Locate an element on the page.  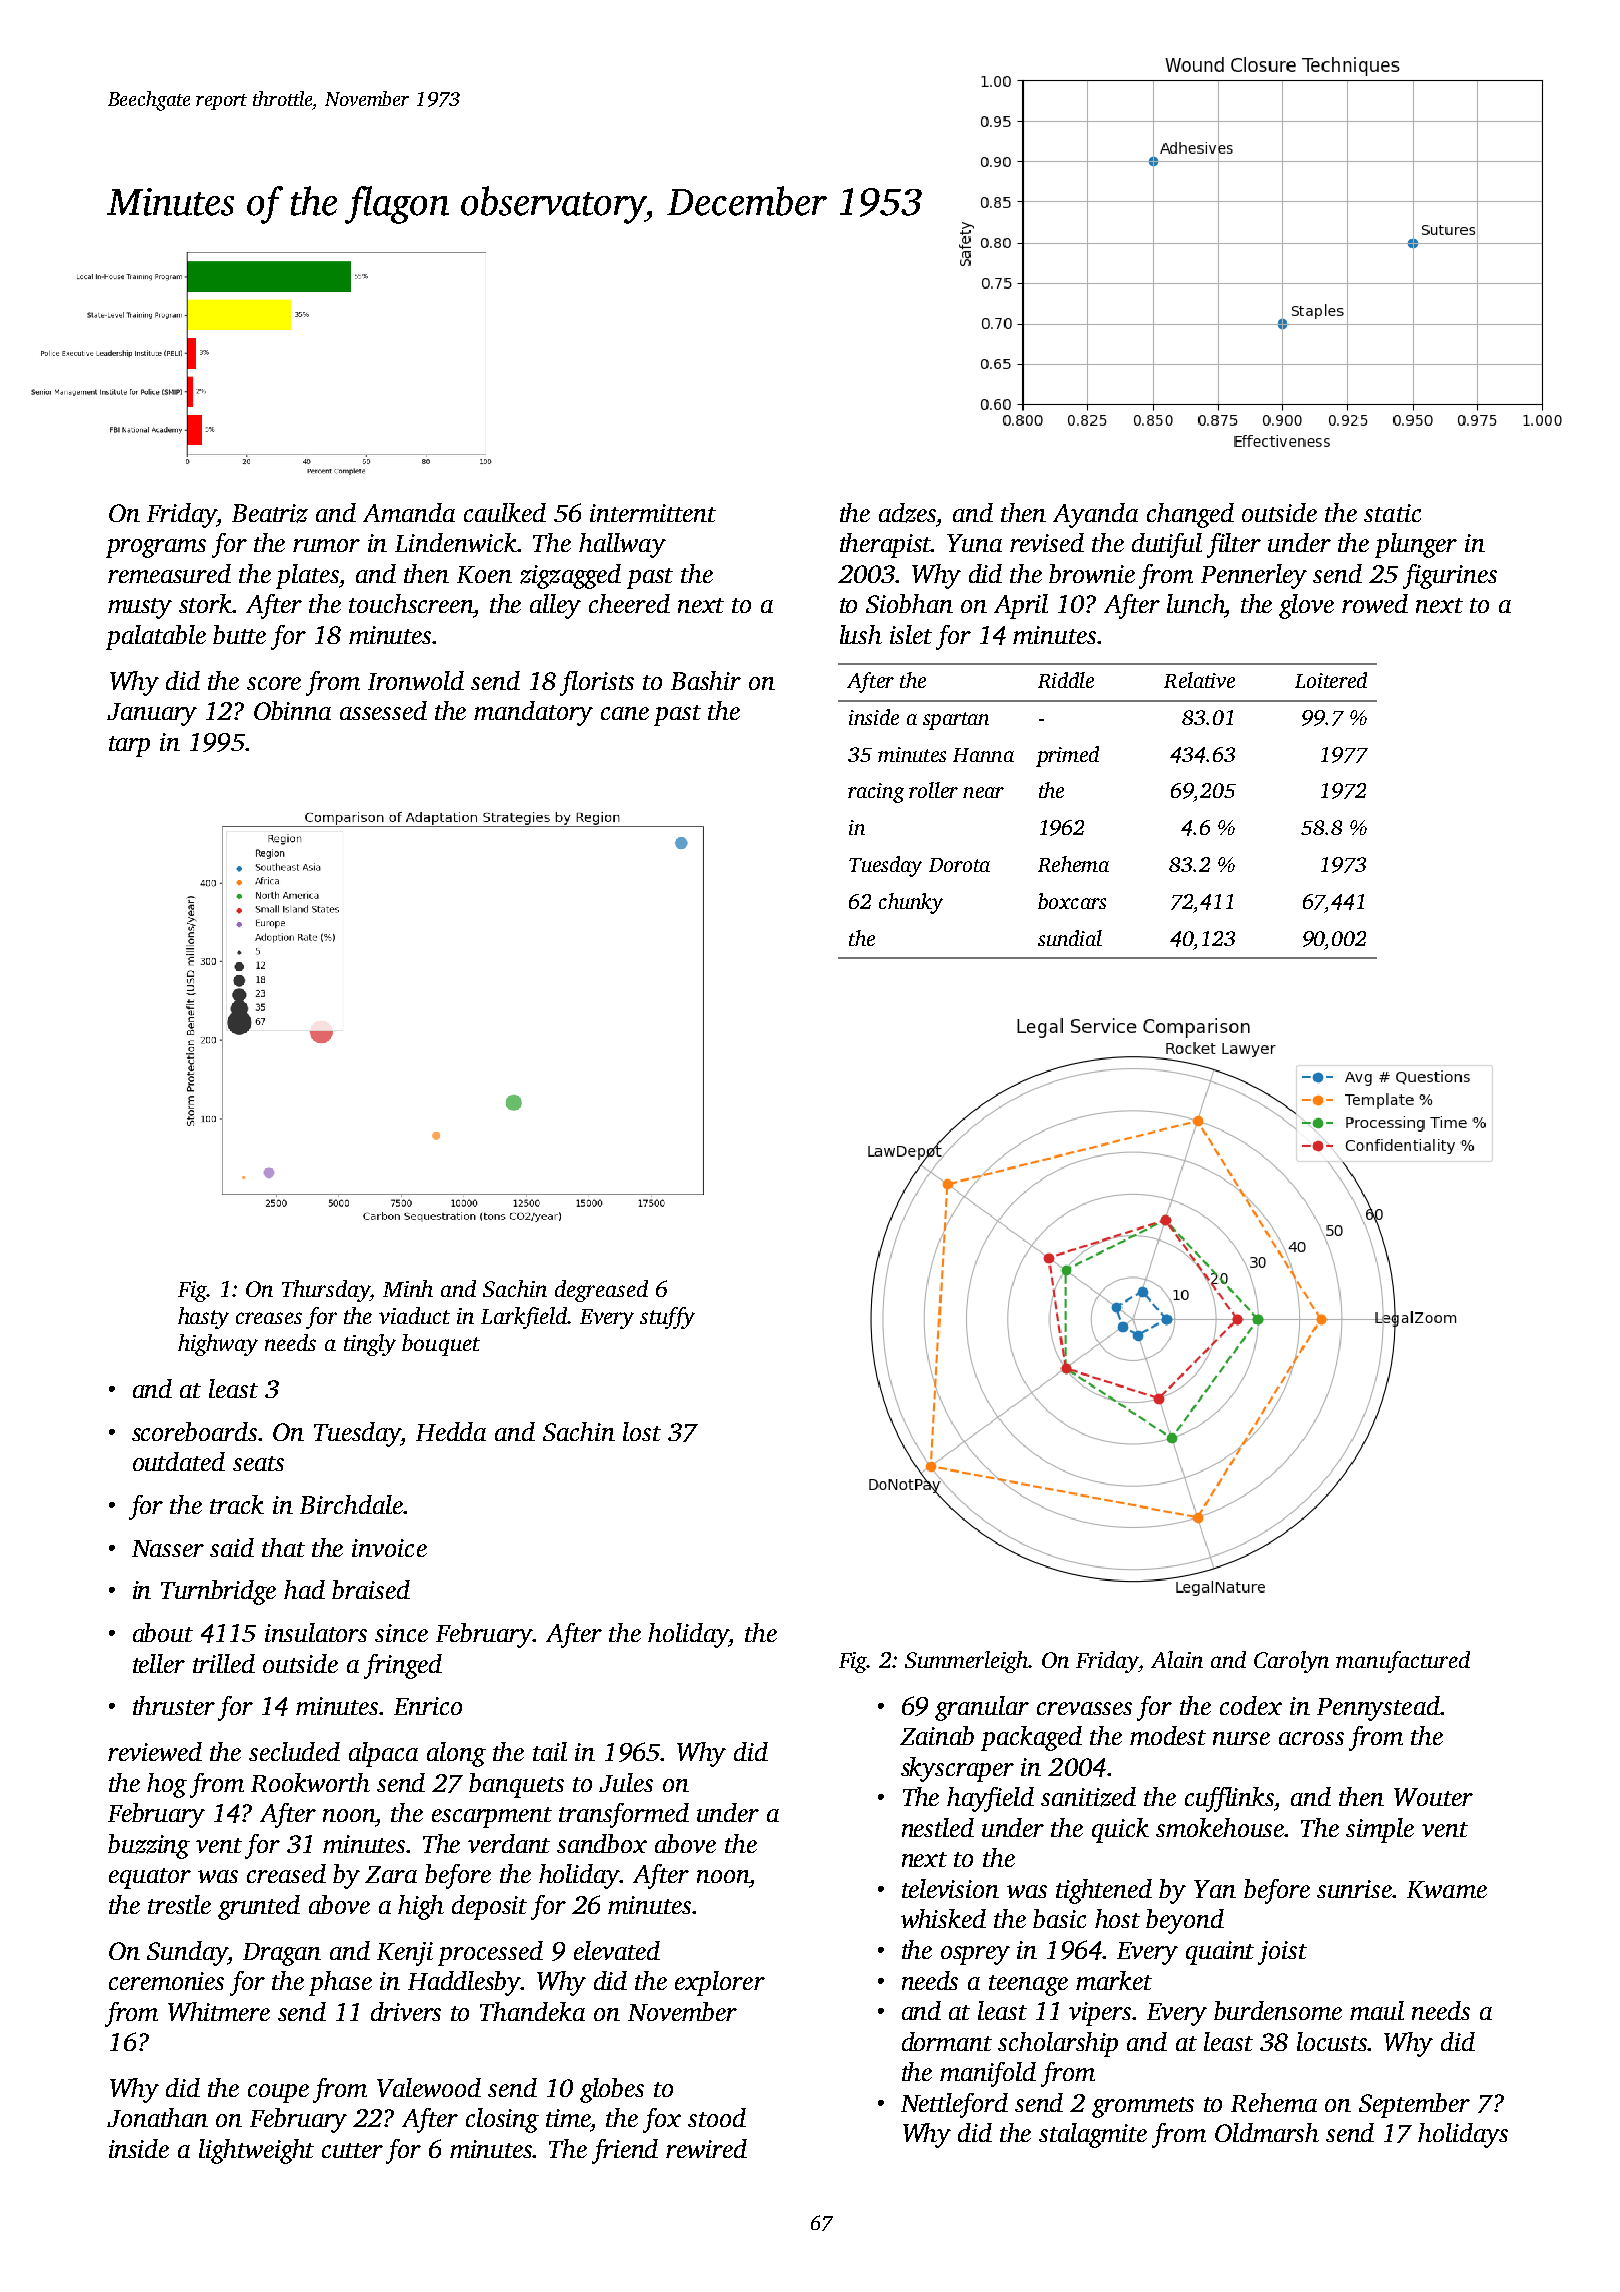
whisked is located at coordinates (943, 1918).
